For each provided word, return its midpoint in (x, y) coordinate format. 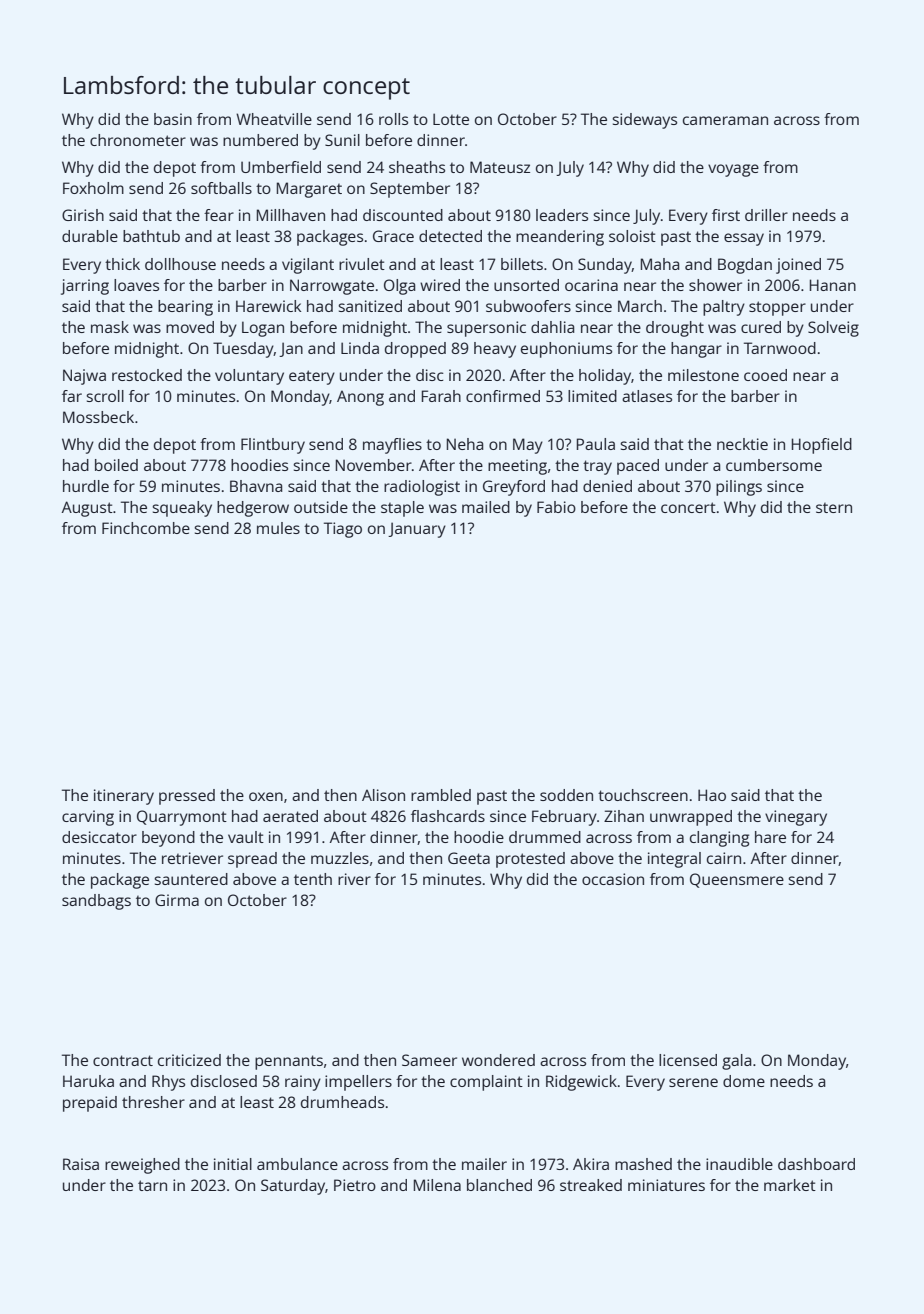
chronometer (138, 140)
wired (440, 285)
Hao (712, 795)
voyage (733, 170)
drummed (545, 837)
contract (123, 1060)
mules (278, 528)
